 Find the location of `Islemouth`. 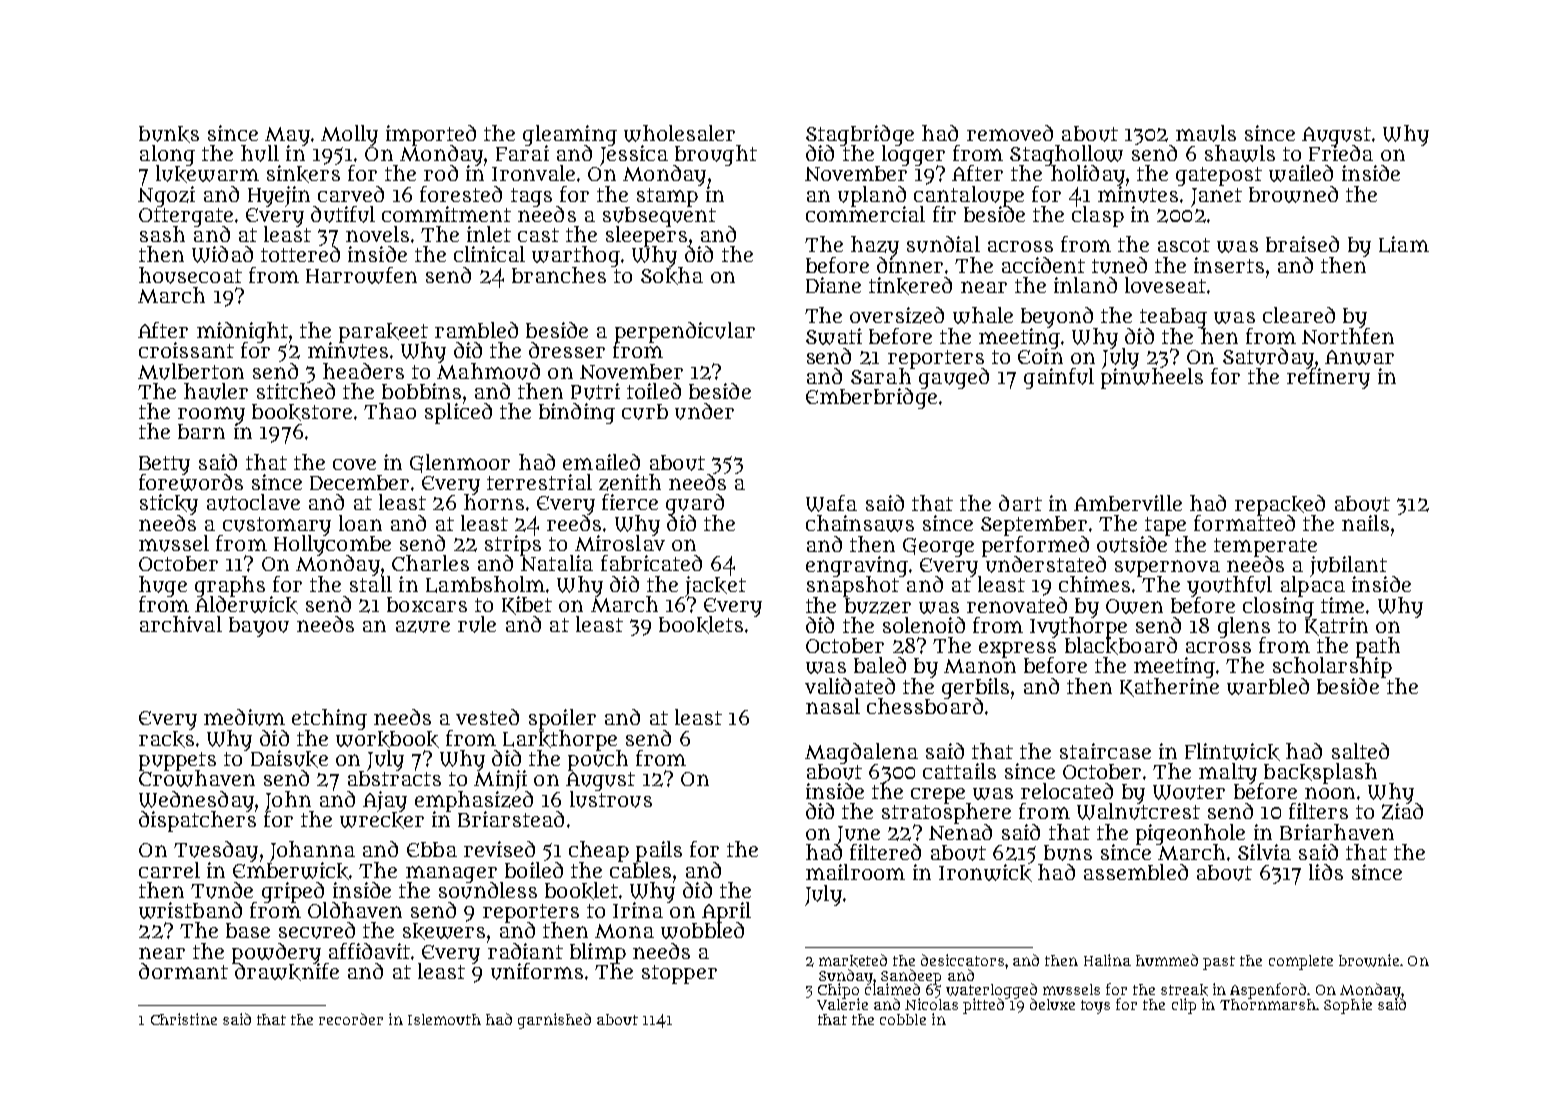

Islemouth is located at coordinates (444, 1019).
